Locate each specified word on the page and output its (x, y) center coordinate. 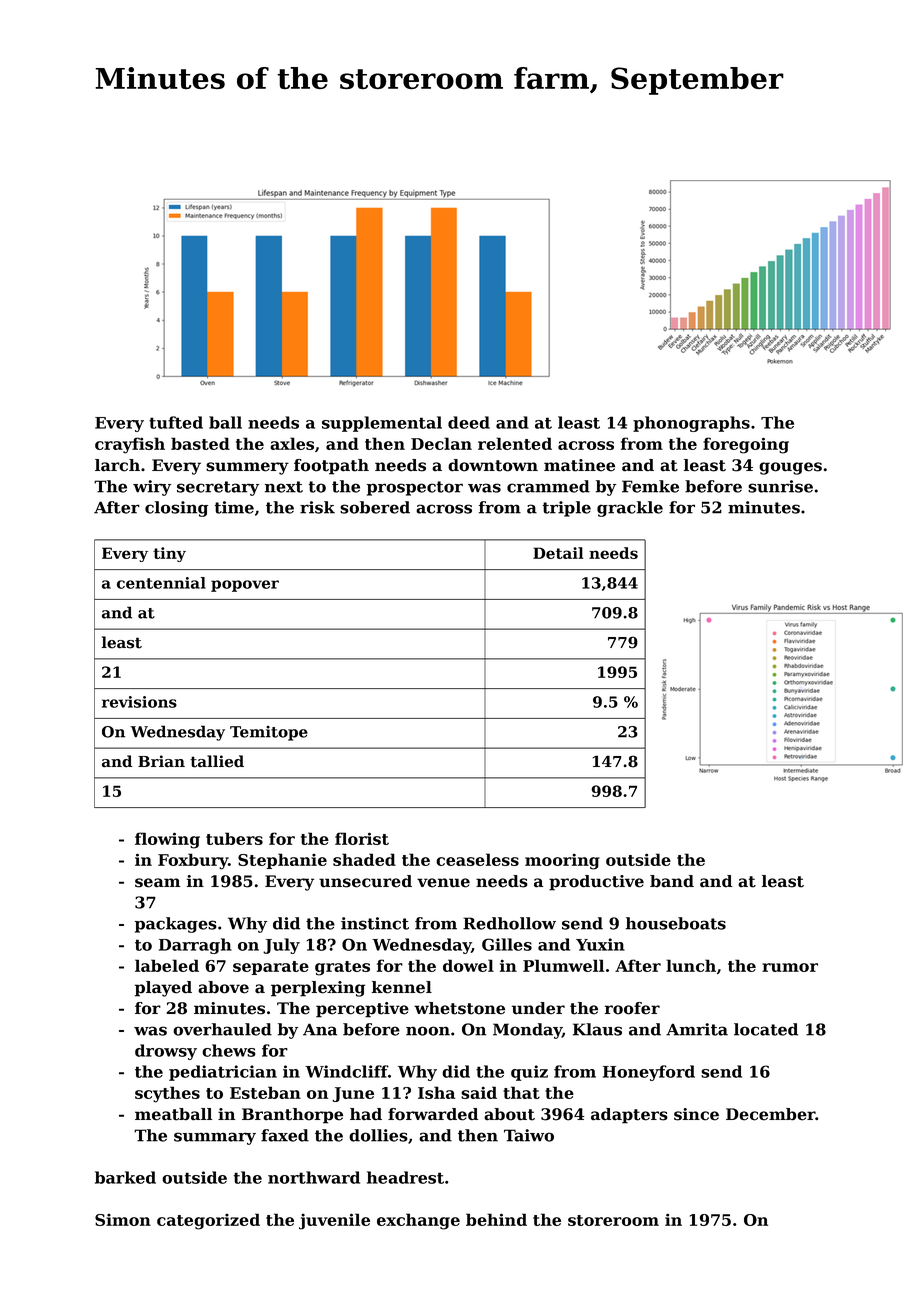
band (672, 881)
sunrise (780, 486)
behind (496, 1219)
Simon (123, 1220)
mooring (562, 861)
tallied (217, 761)
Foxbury (193, 861)
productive (596, 883)
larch (117, 465)
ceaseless (477, 859)
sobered (375, 507)
